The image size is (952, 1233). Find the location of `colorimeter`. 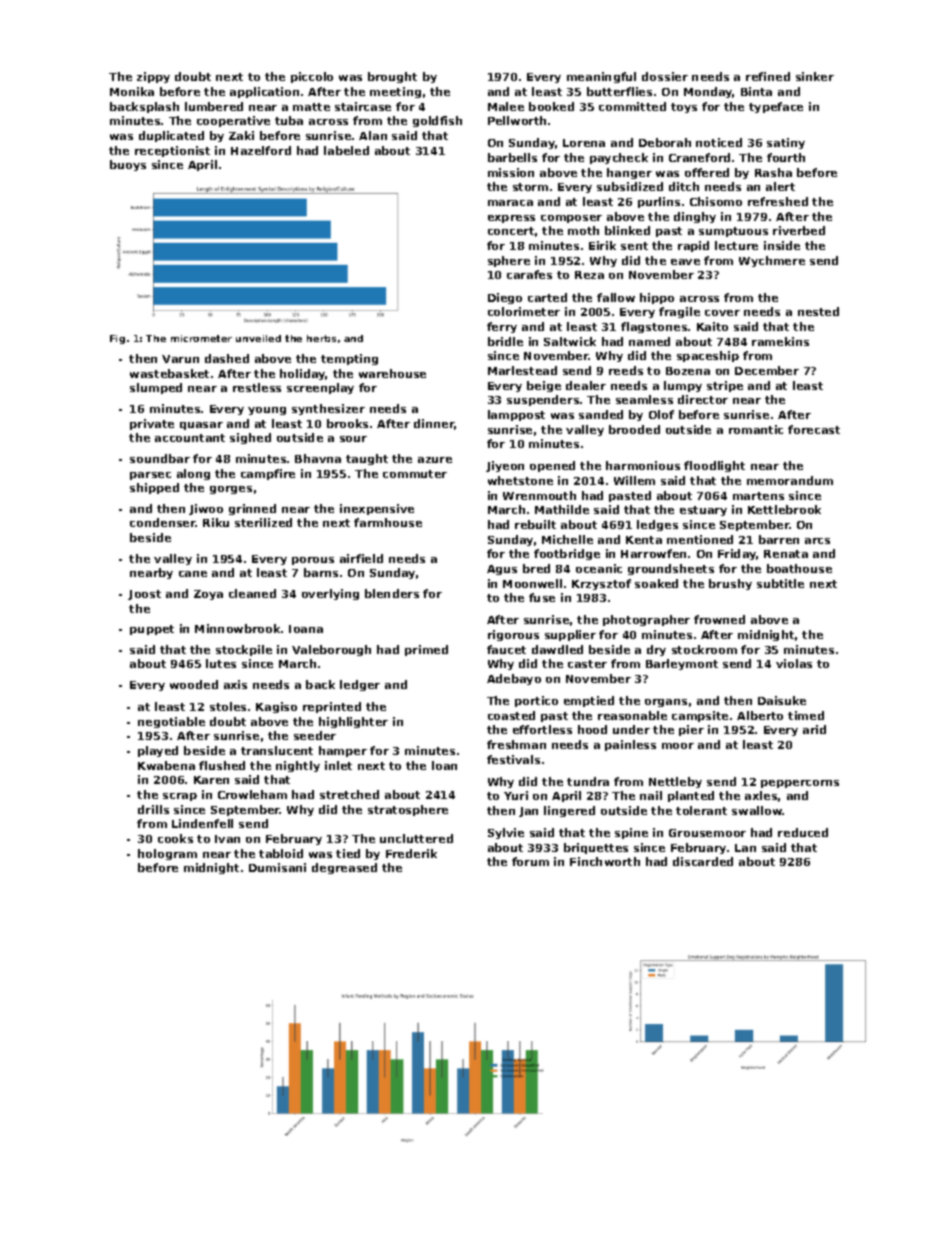

colorimeter is located at coordinates (524, 311).
